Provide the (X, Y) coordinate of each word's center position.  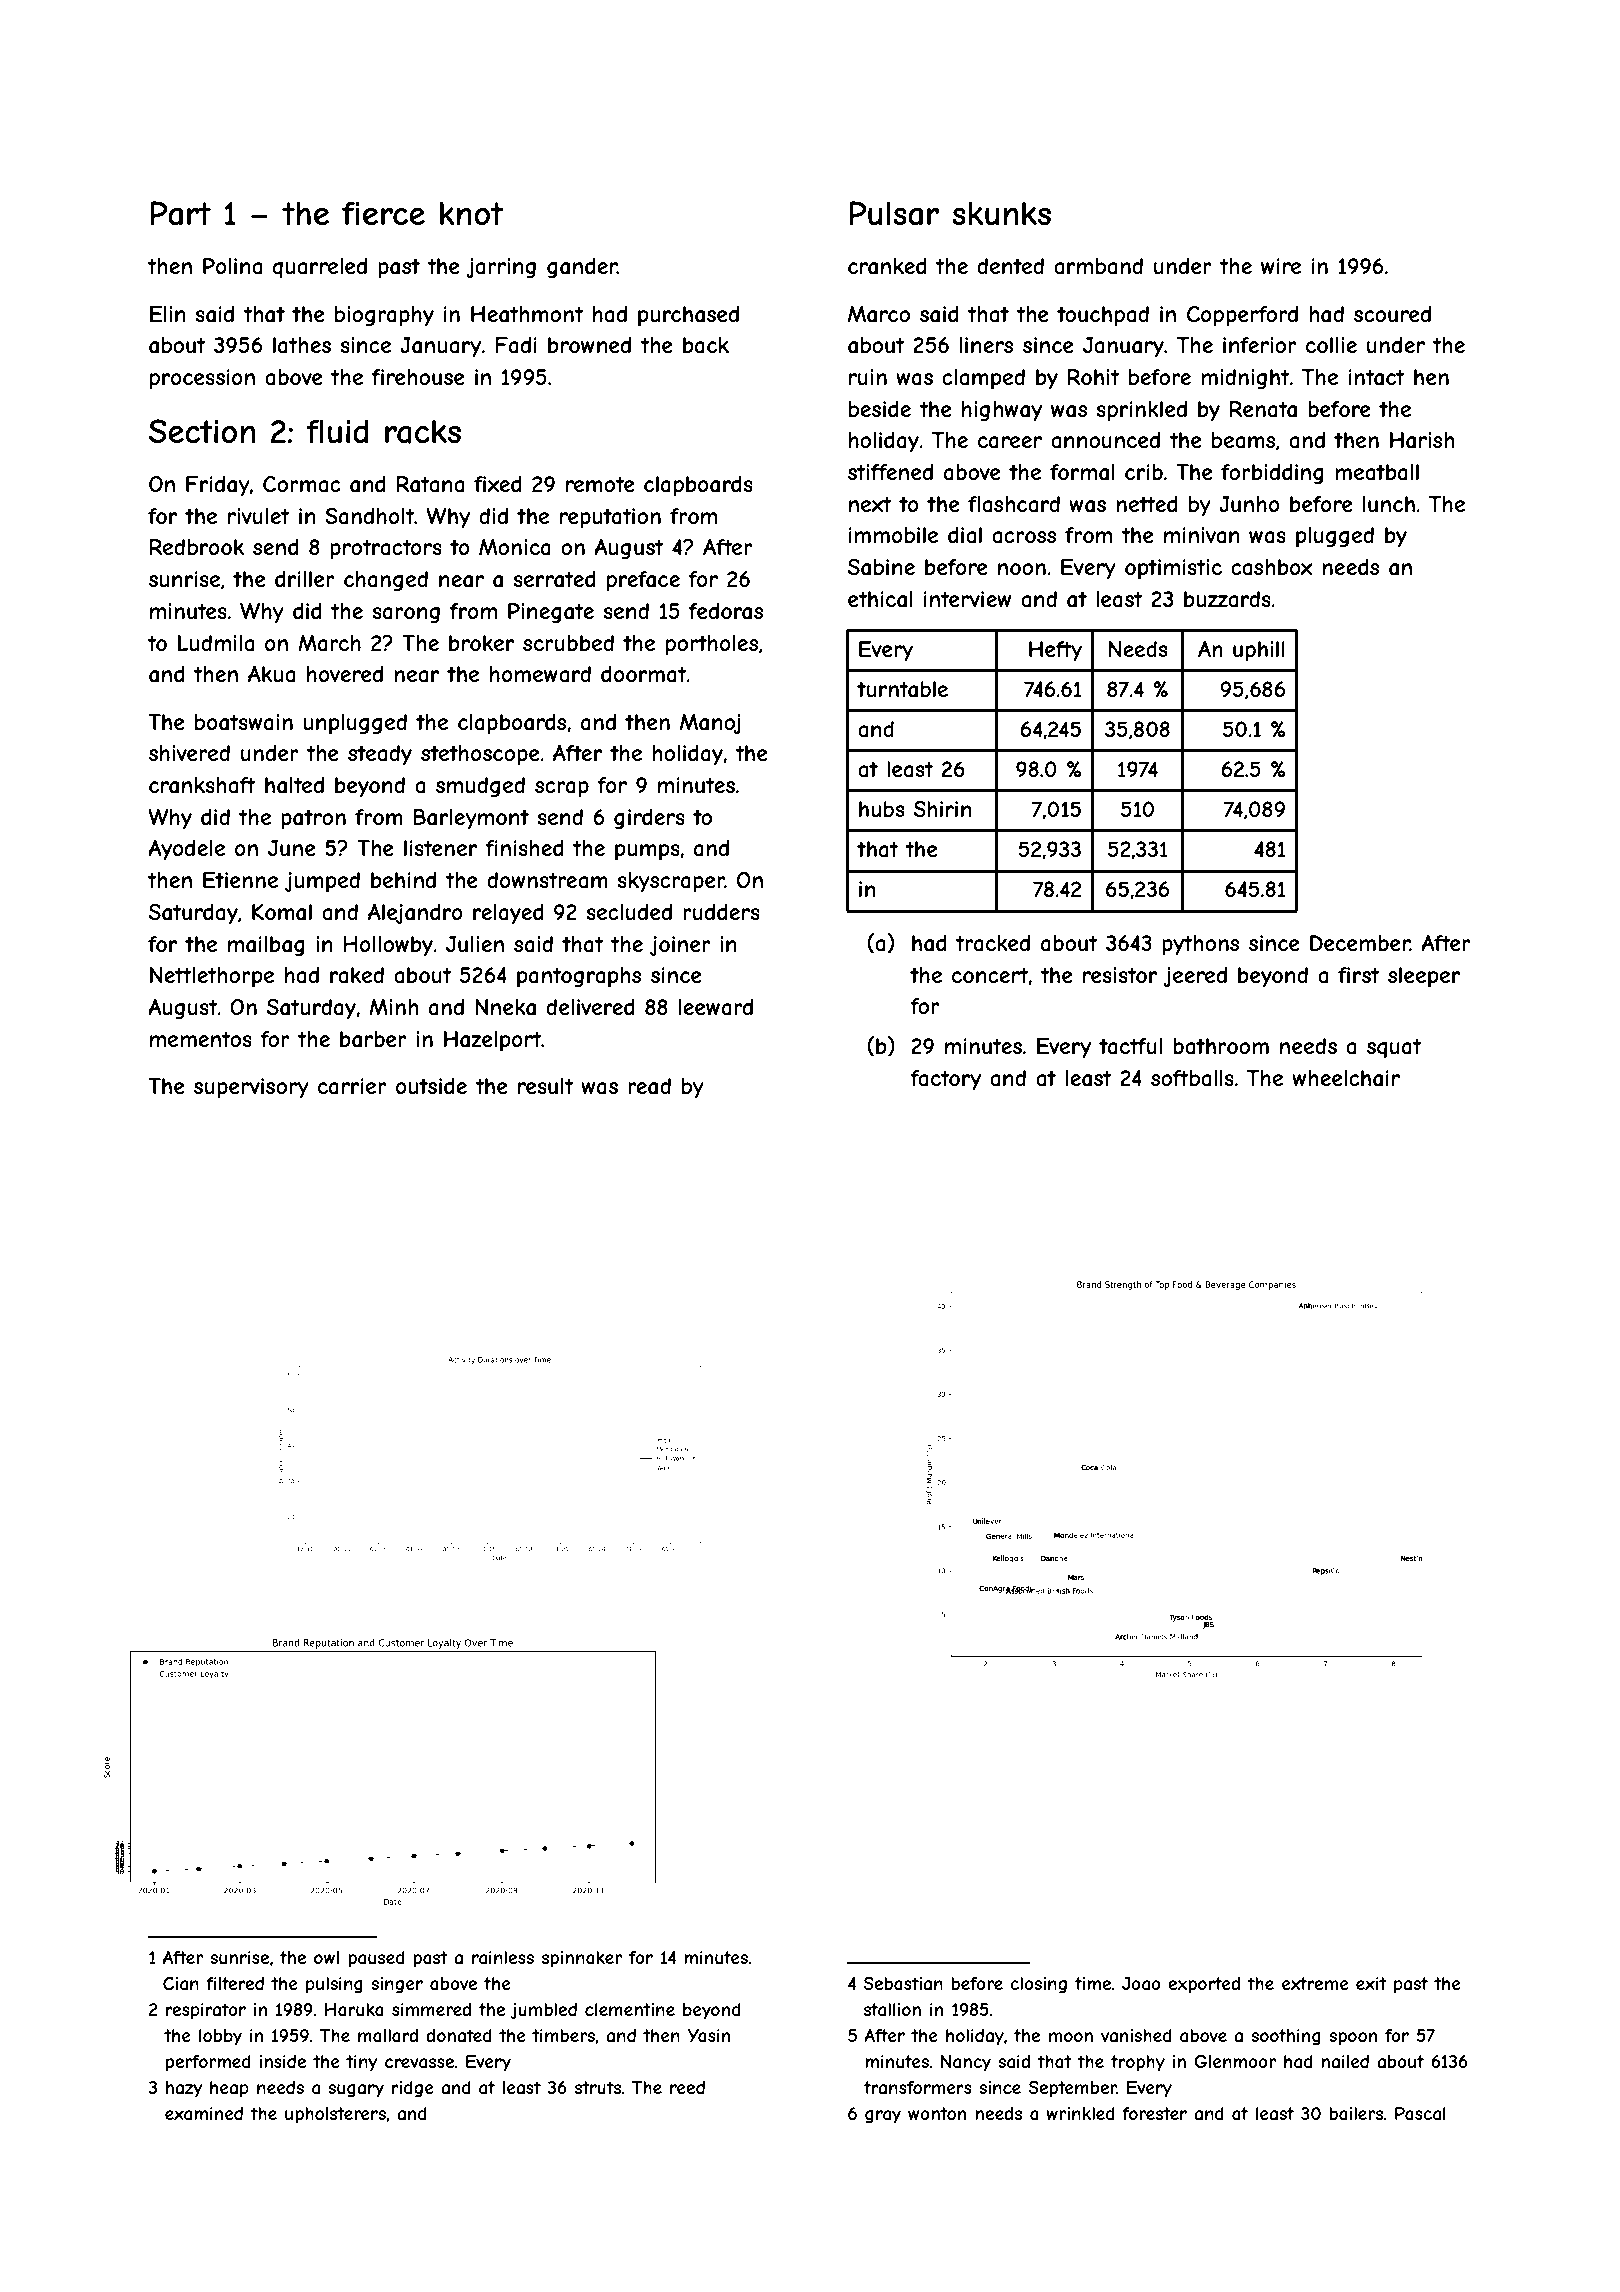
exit (1371, 1983)
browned (589, 345)
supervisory (251, 1088)
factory (945, 1080)
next (870, 504)
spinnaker (582, 1959)
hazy (184, 2089)
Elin (168, 314)
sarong (406, 615)
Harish (1422, 440)
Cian (181, 1983)
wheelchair (1346, 1078)
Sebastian (903, 1983)
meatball (1377, 472)
